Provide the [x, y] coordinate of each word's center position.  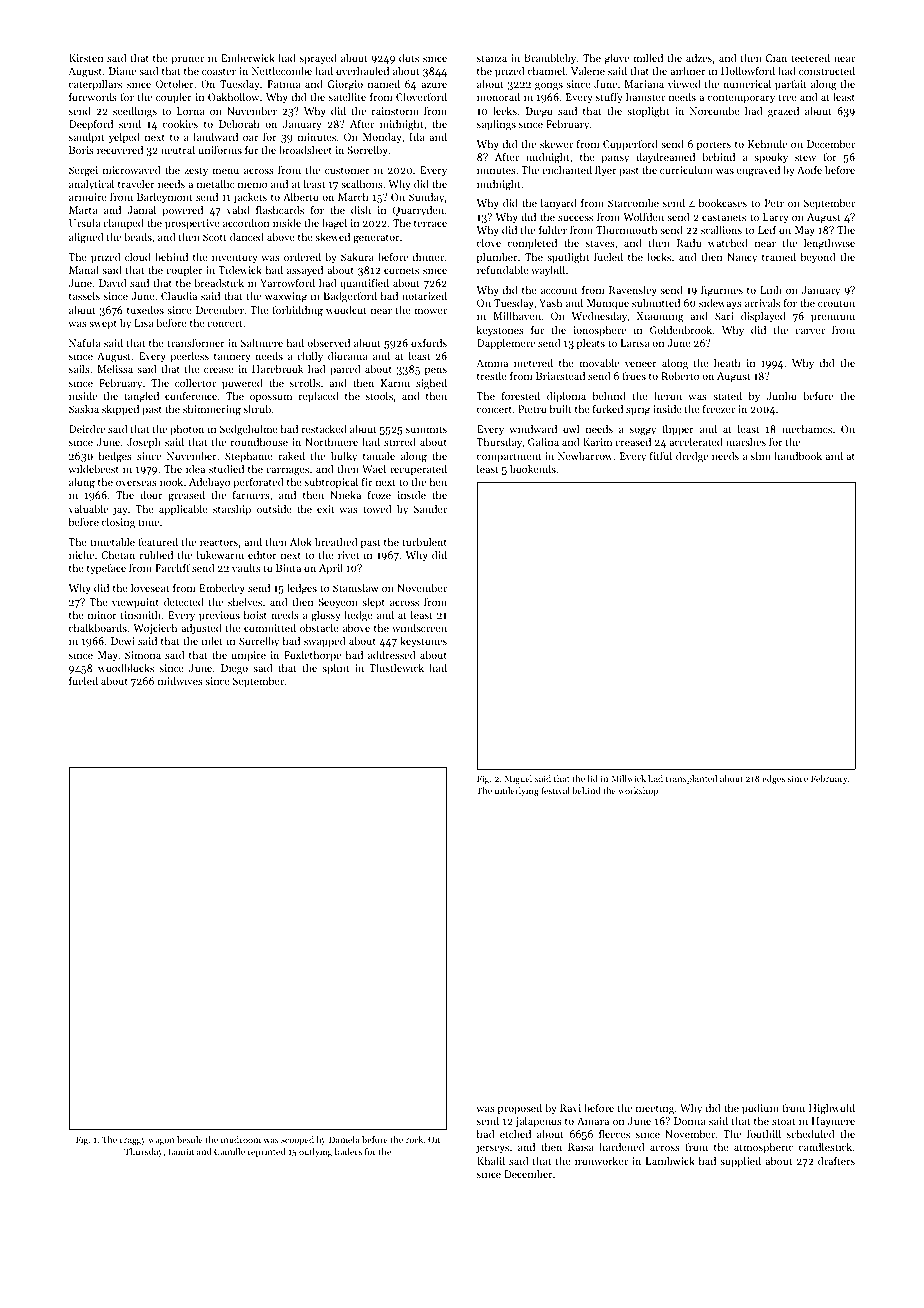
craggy [133, 1141]
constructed [827, 70]
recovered [120, 149]
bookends [533, 468]
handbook [798, 455]
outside [274, 508]
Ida [416, 136]
